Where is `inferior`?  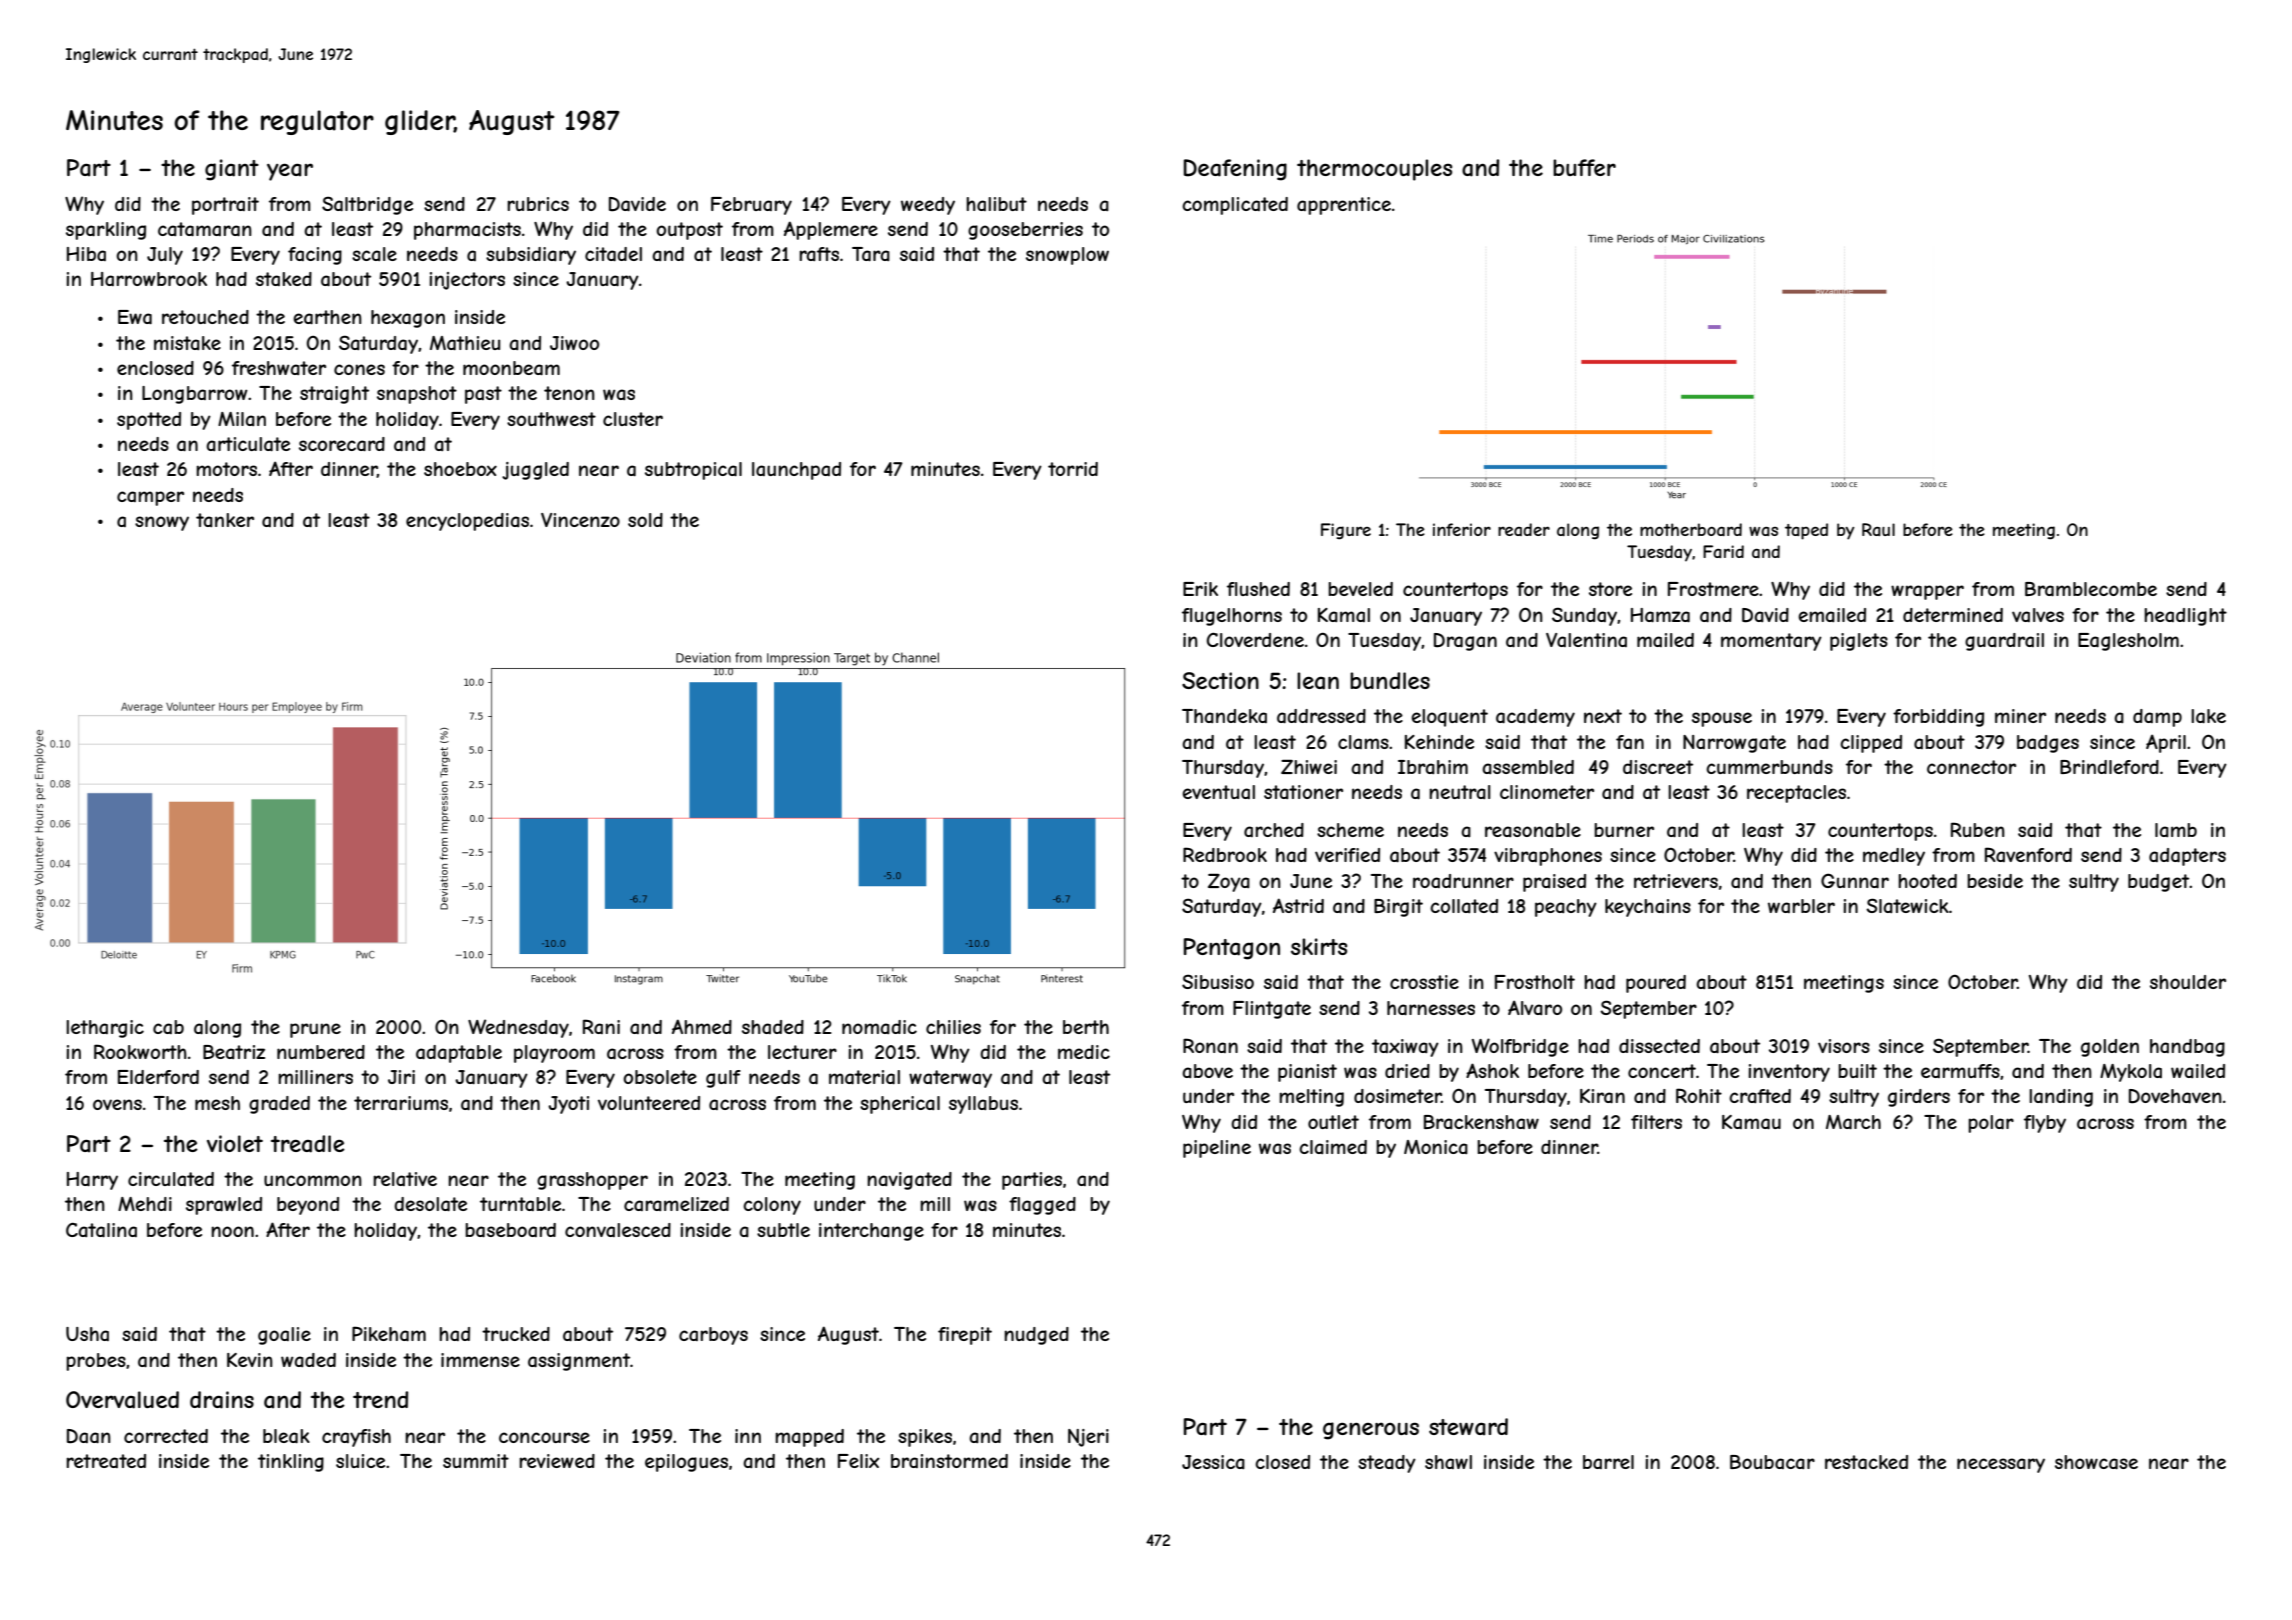
inferior is located at coordinates (1462, 529).
